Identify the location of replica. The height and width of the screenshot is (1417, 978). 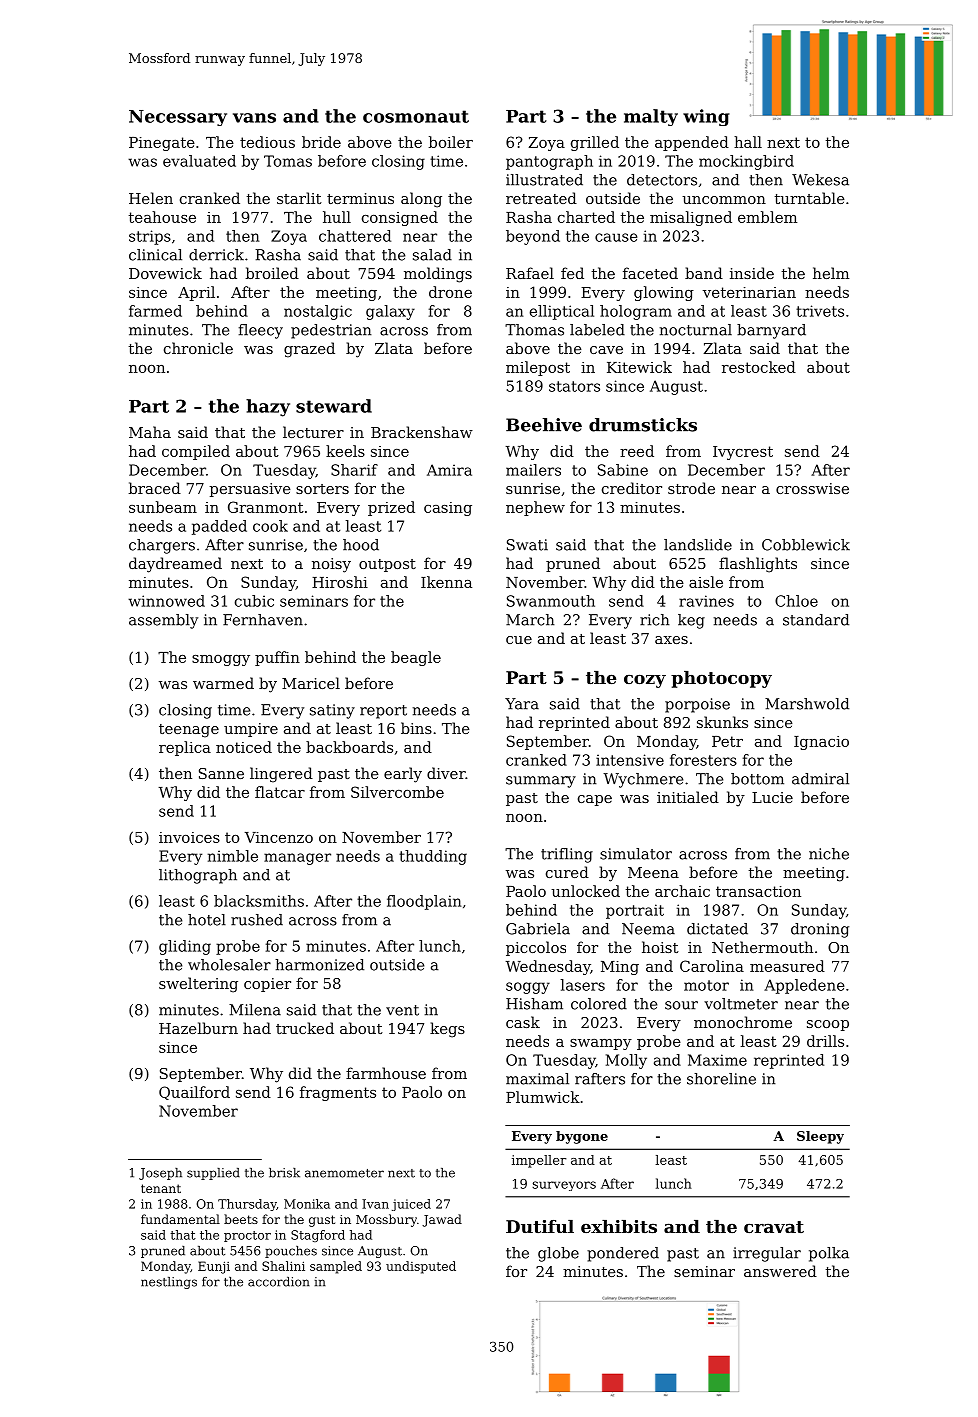
(185, 748).
